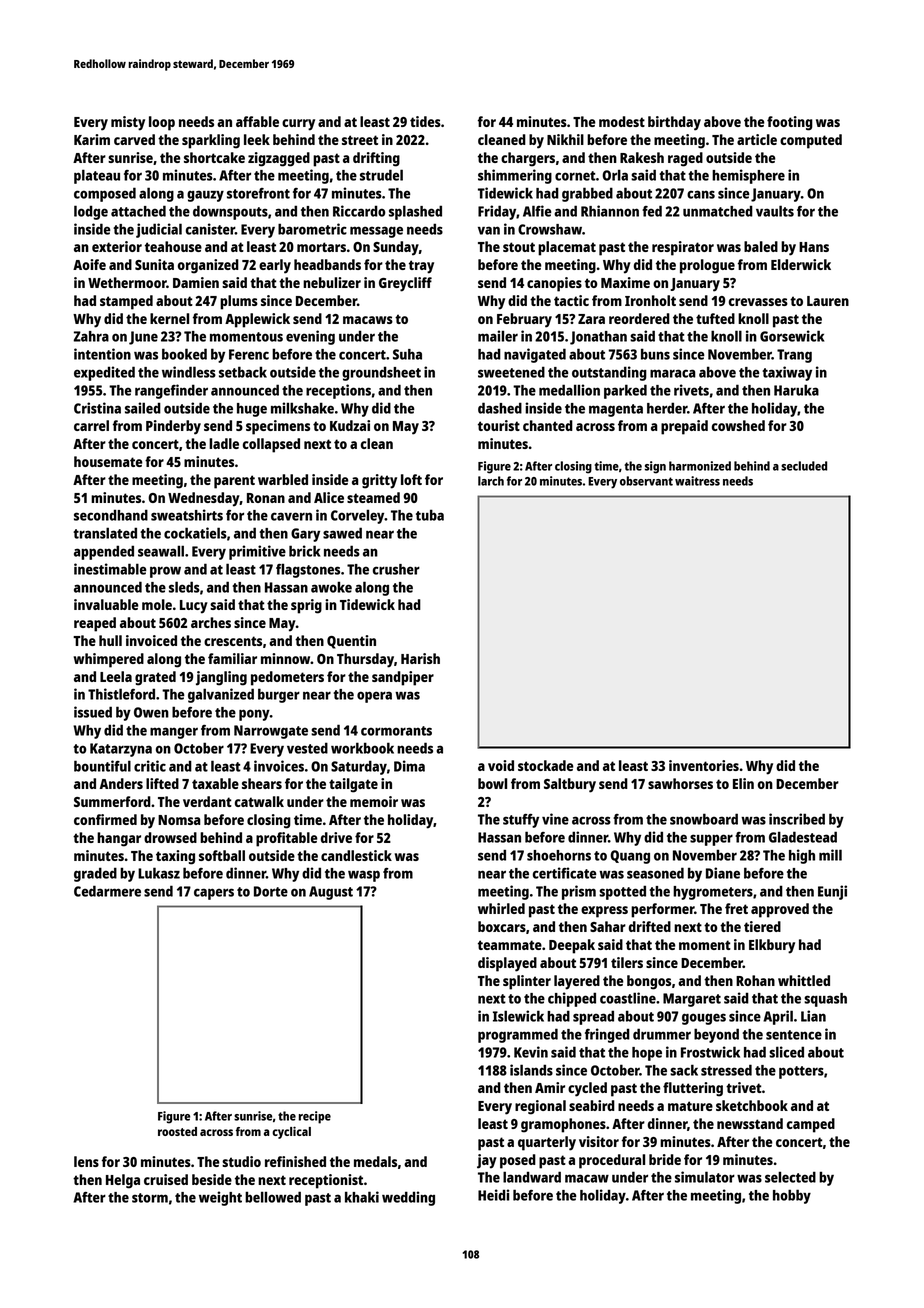  Describe the element at coordinates (704, 765) in the page. I see `inventories` at that location.
